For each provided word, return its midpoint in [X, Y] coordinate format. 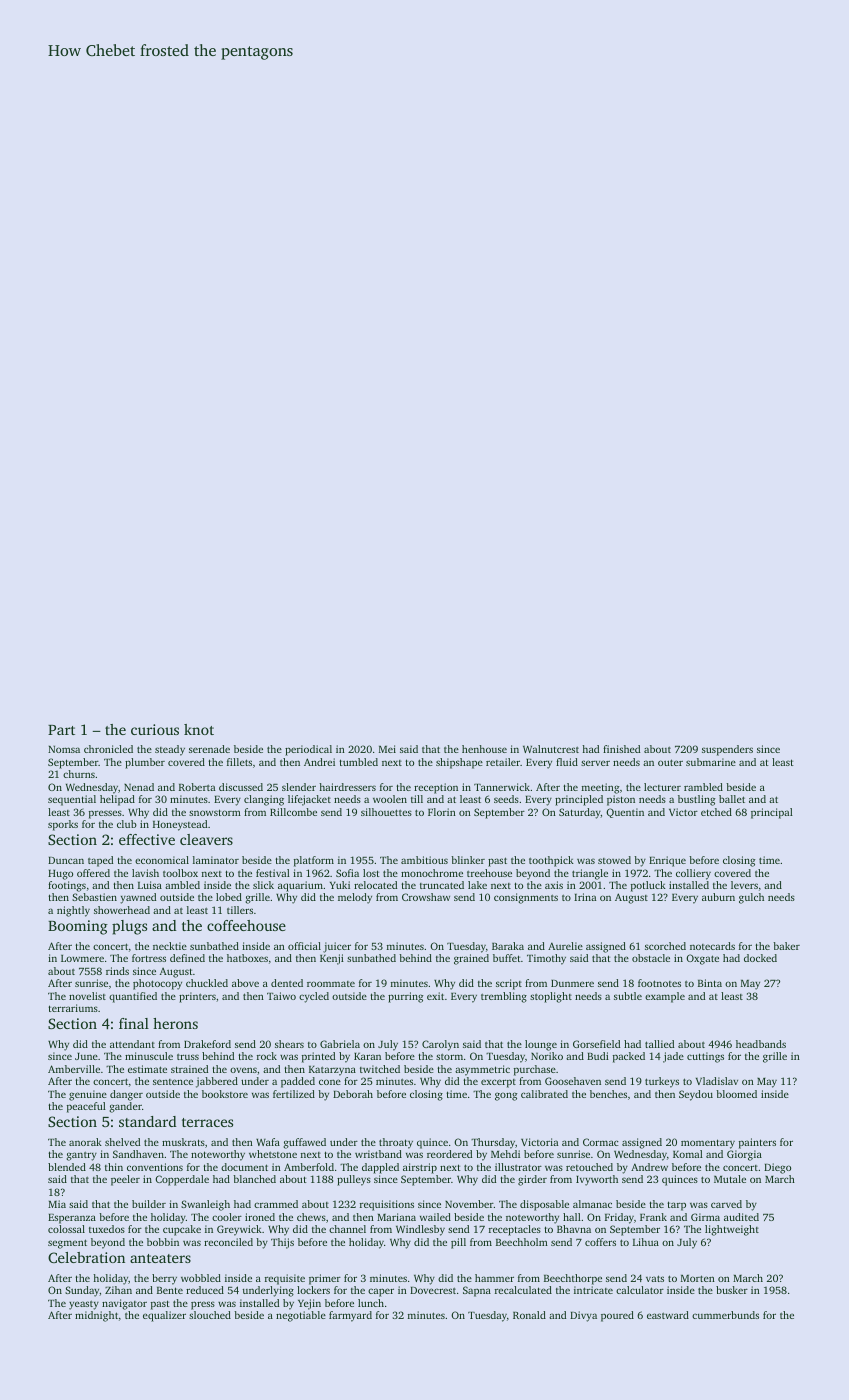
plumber [145, 763]
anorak [85, 1142]
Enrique [667, 861]
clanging [264, 800]
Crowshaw [426, 897]
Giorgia [744, 1155]
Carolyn [440, 1045]
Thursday [493, 1143]
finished [621, 749]
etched [716, 812]
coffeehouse [246, 925]
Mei [387, 749]
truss [188, 1057]
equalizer [164, 1316]
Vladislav [717, 1081]
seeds [506, 799]
